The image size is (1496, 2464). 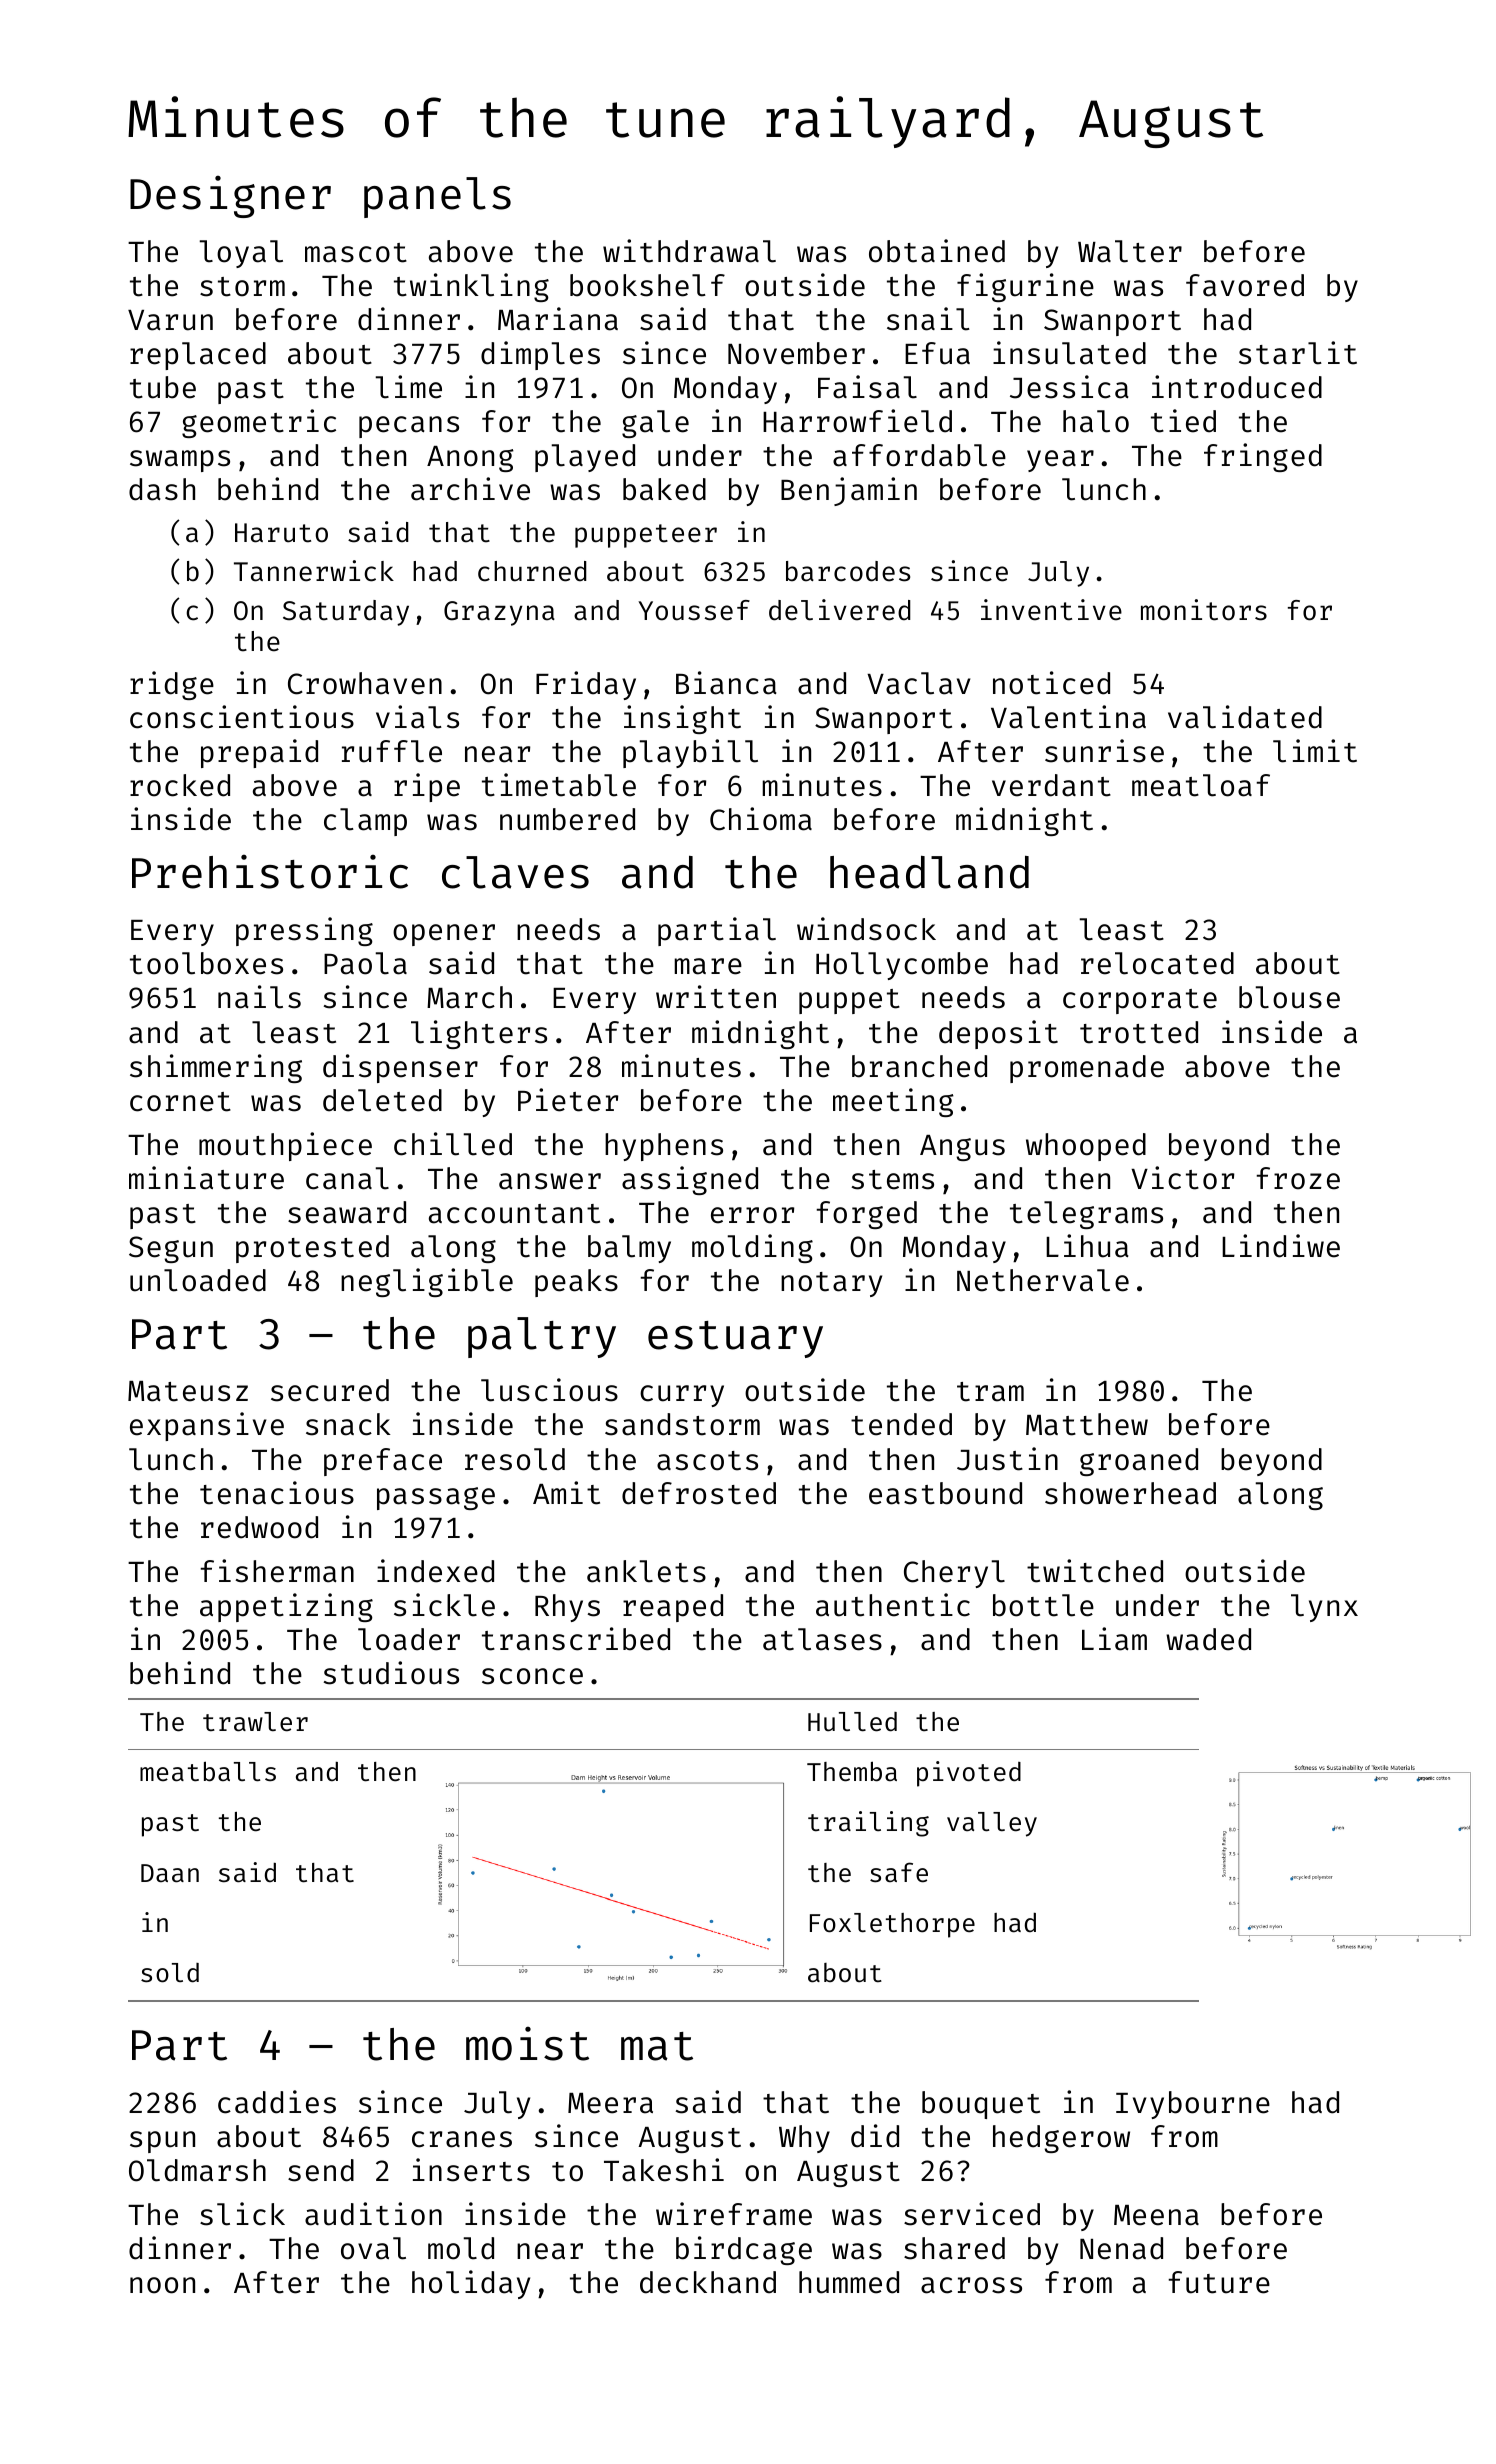 I want to click on obtained, so click(x=937, y=251).
